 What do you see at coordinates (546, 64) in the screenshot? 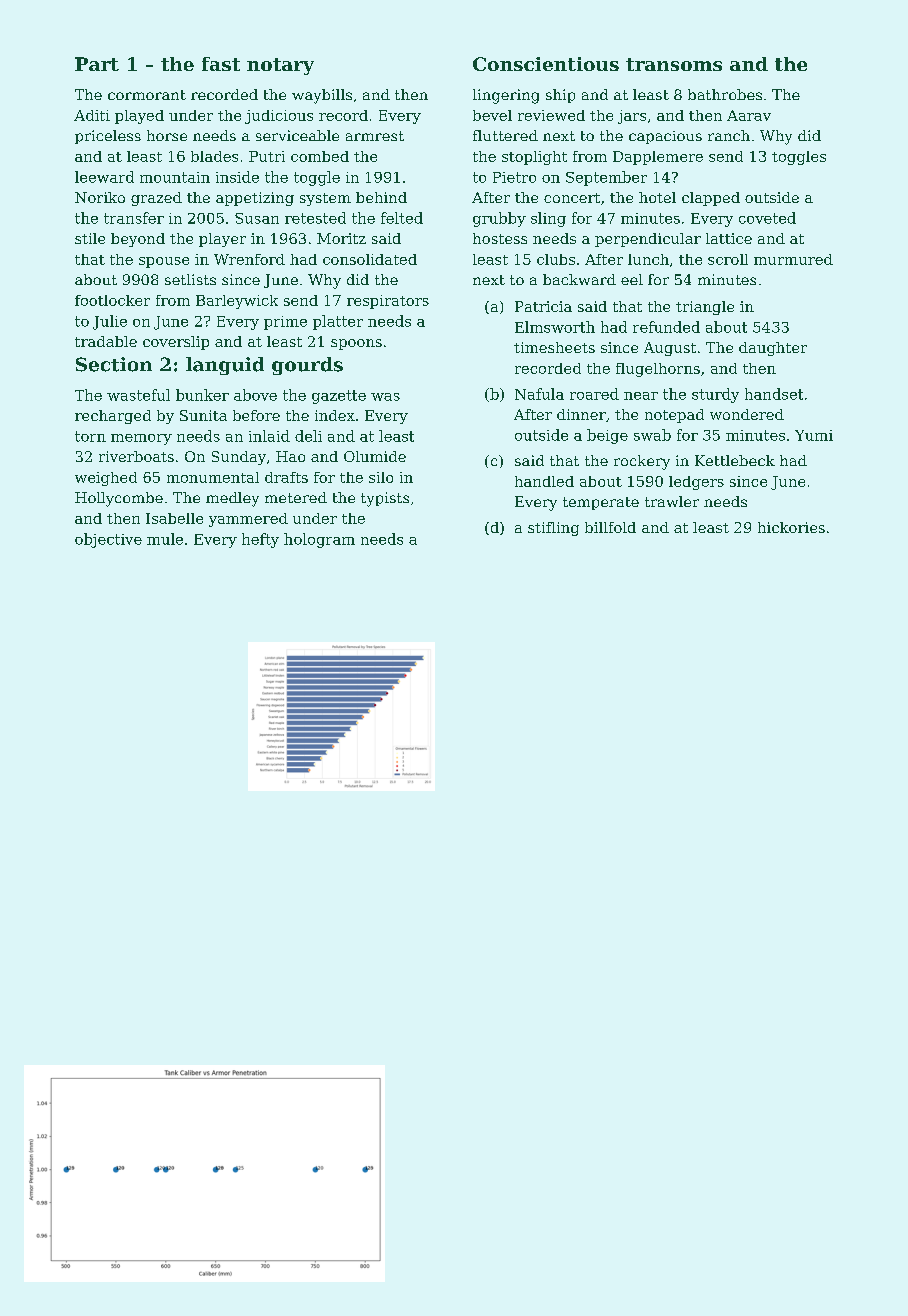
I see `Conscientious` at bounding box center [546, 64].
